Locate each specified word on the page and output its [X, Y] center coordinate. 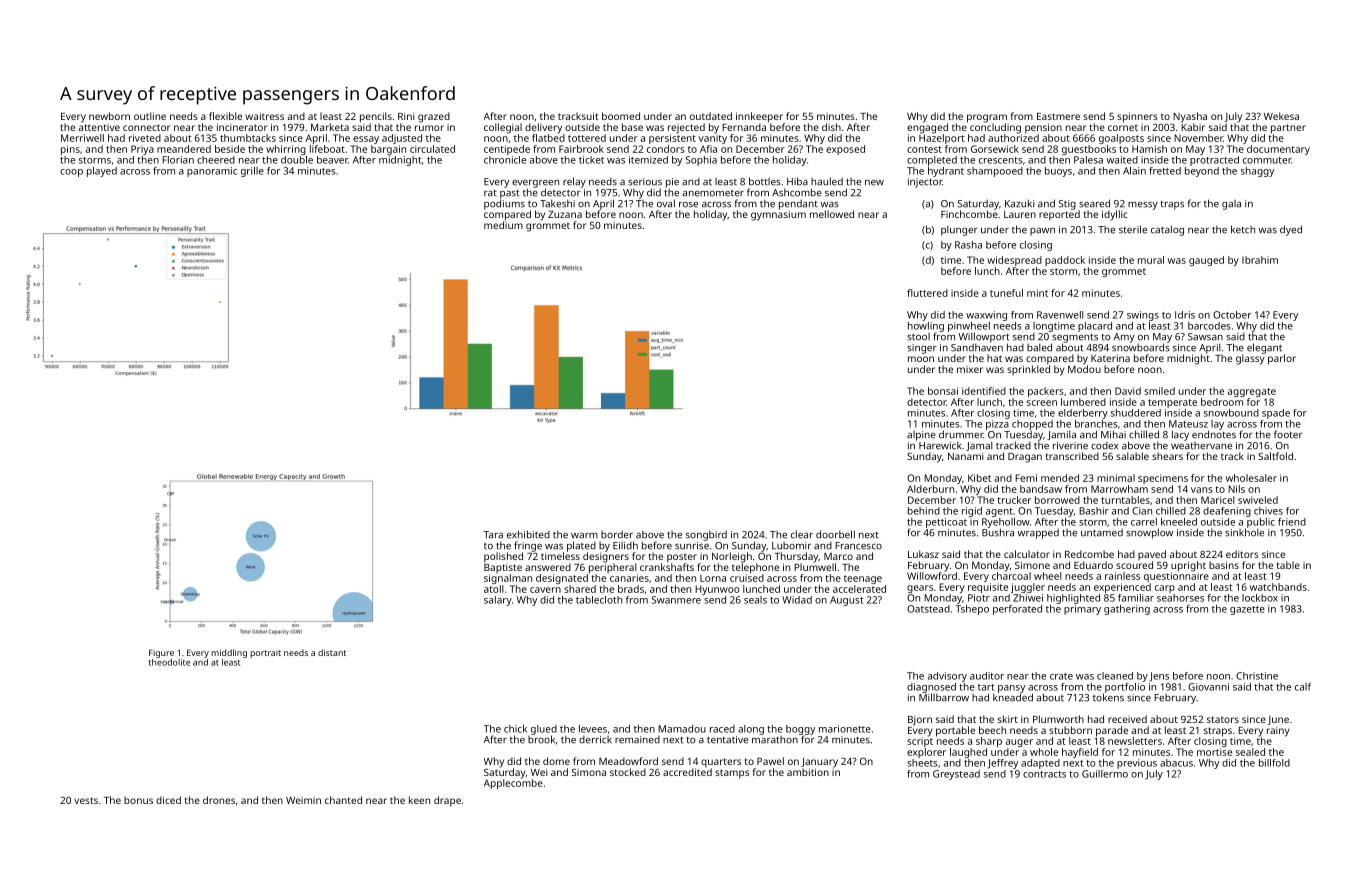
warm [584, 536]
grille [252, 172]
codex [1104, 446]
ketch [1243, 229]
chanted [343, 800]
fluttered [927, 293]
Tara [493, 535]
